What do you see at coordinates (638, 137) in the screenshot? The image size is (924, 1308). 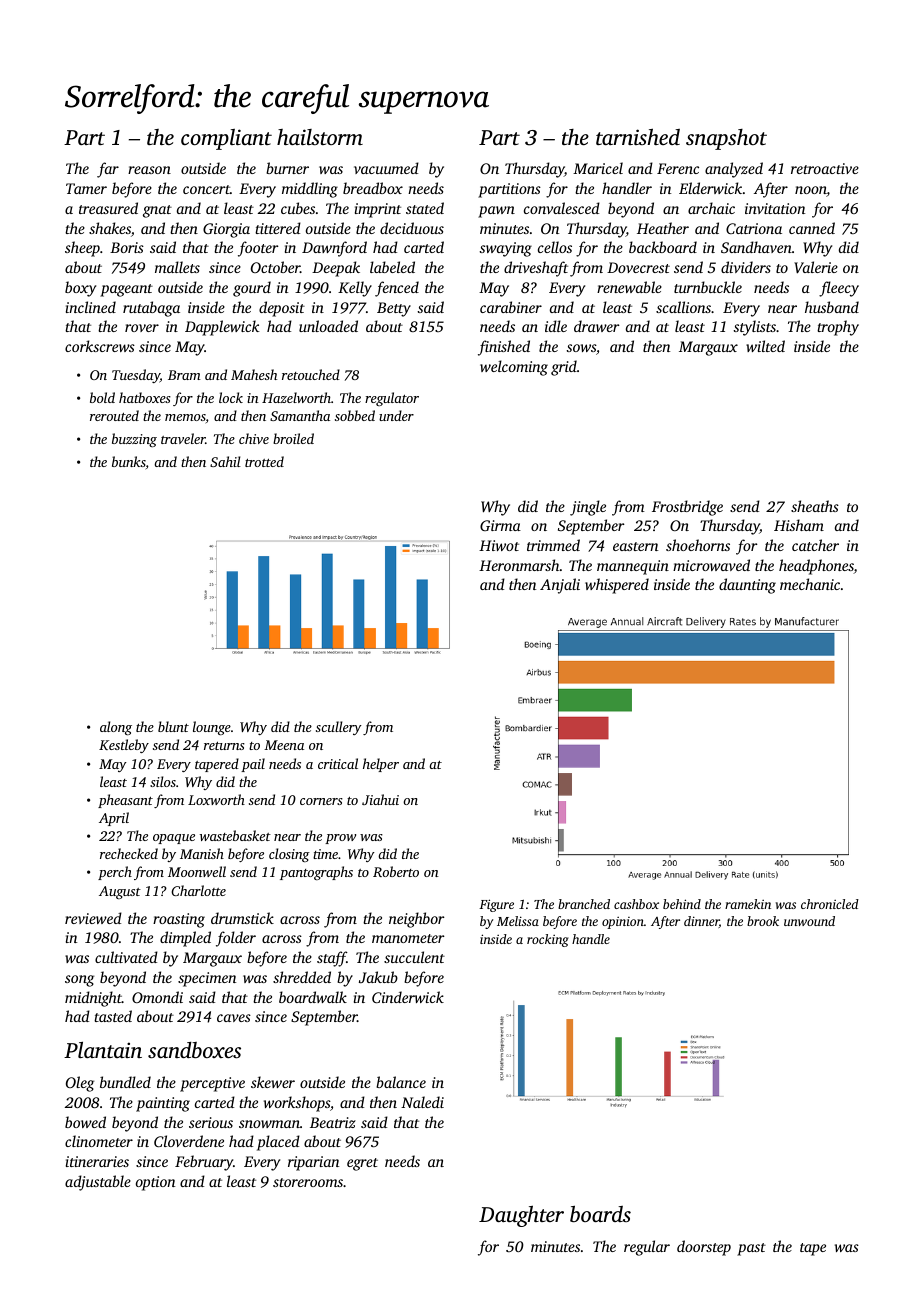 I see `tarnished` at bounding box center [638, 137].
